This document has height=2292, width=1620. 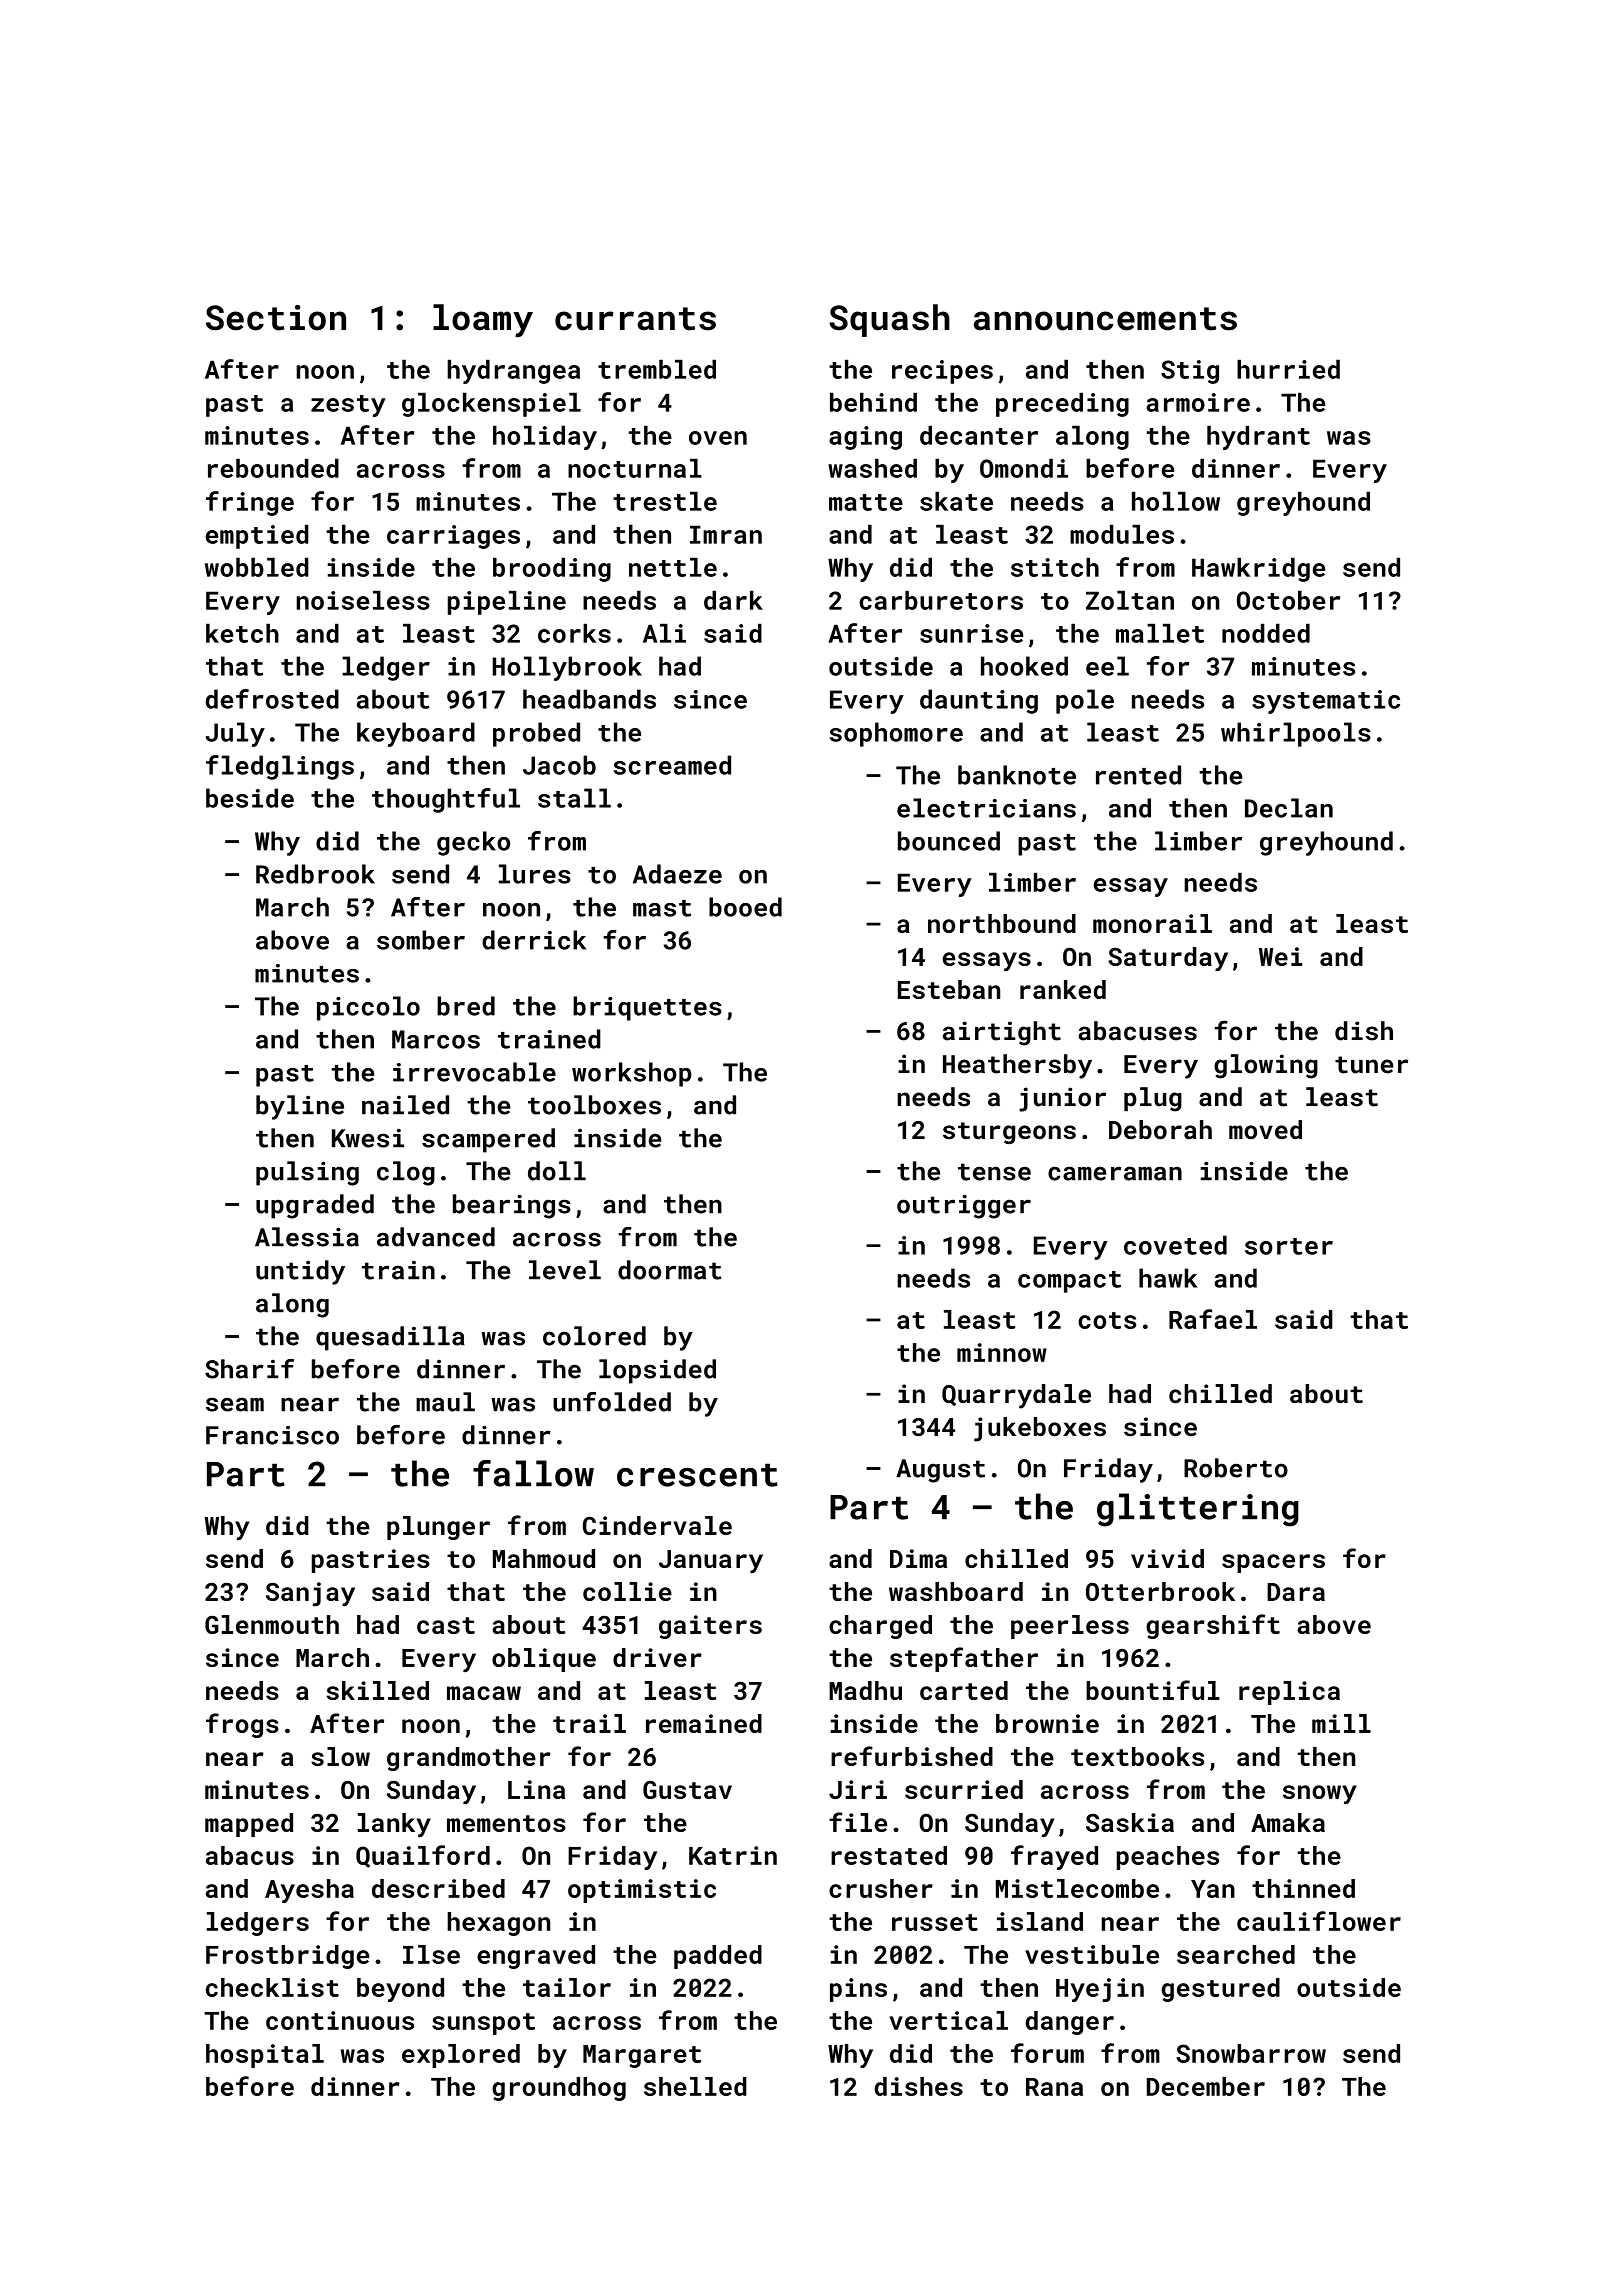 I want to click on piccolo, so click(x=368, y=1008).
